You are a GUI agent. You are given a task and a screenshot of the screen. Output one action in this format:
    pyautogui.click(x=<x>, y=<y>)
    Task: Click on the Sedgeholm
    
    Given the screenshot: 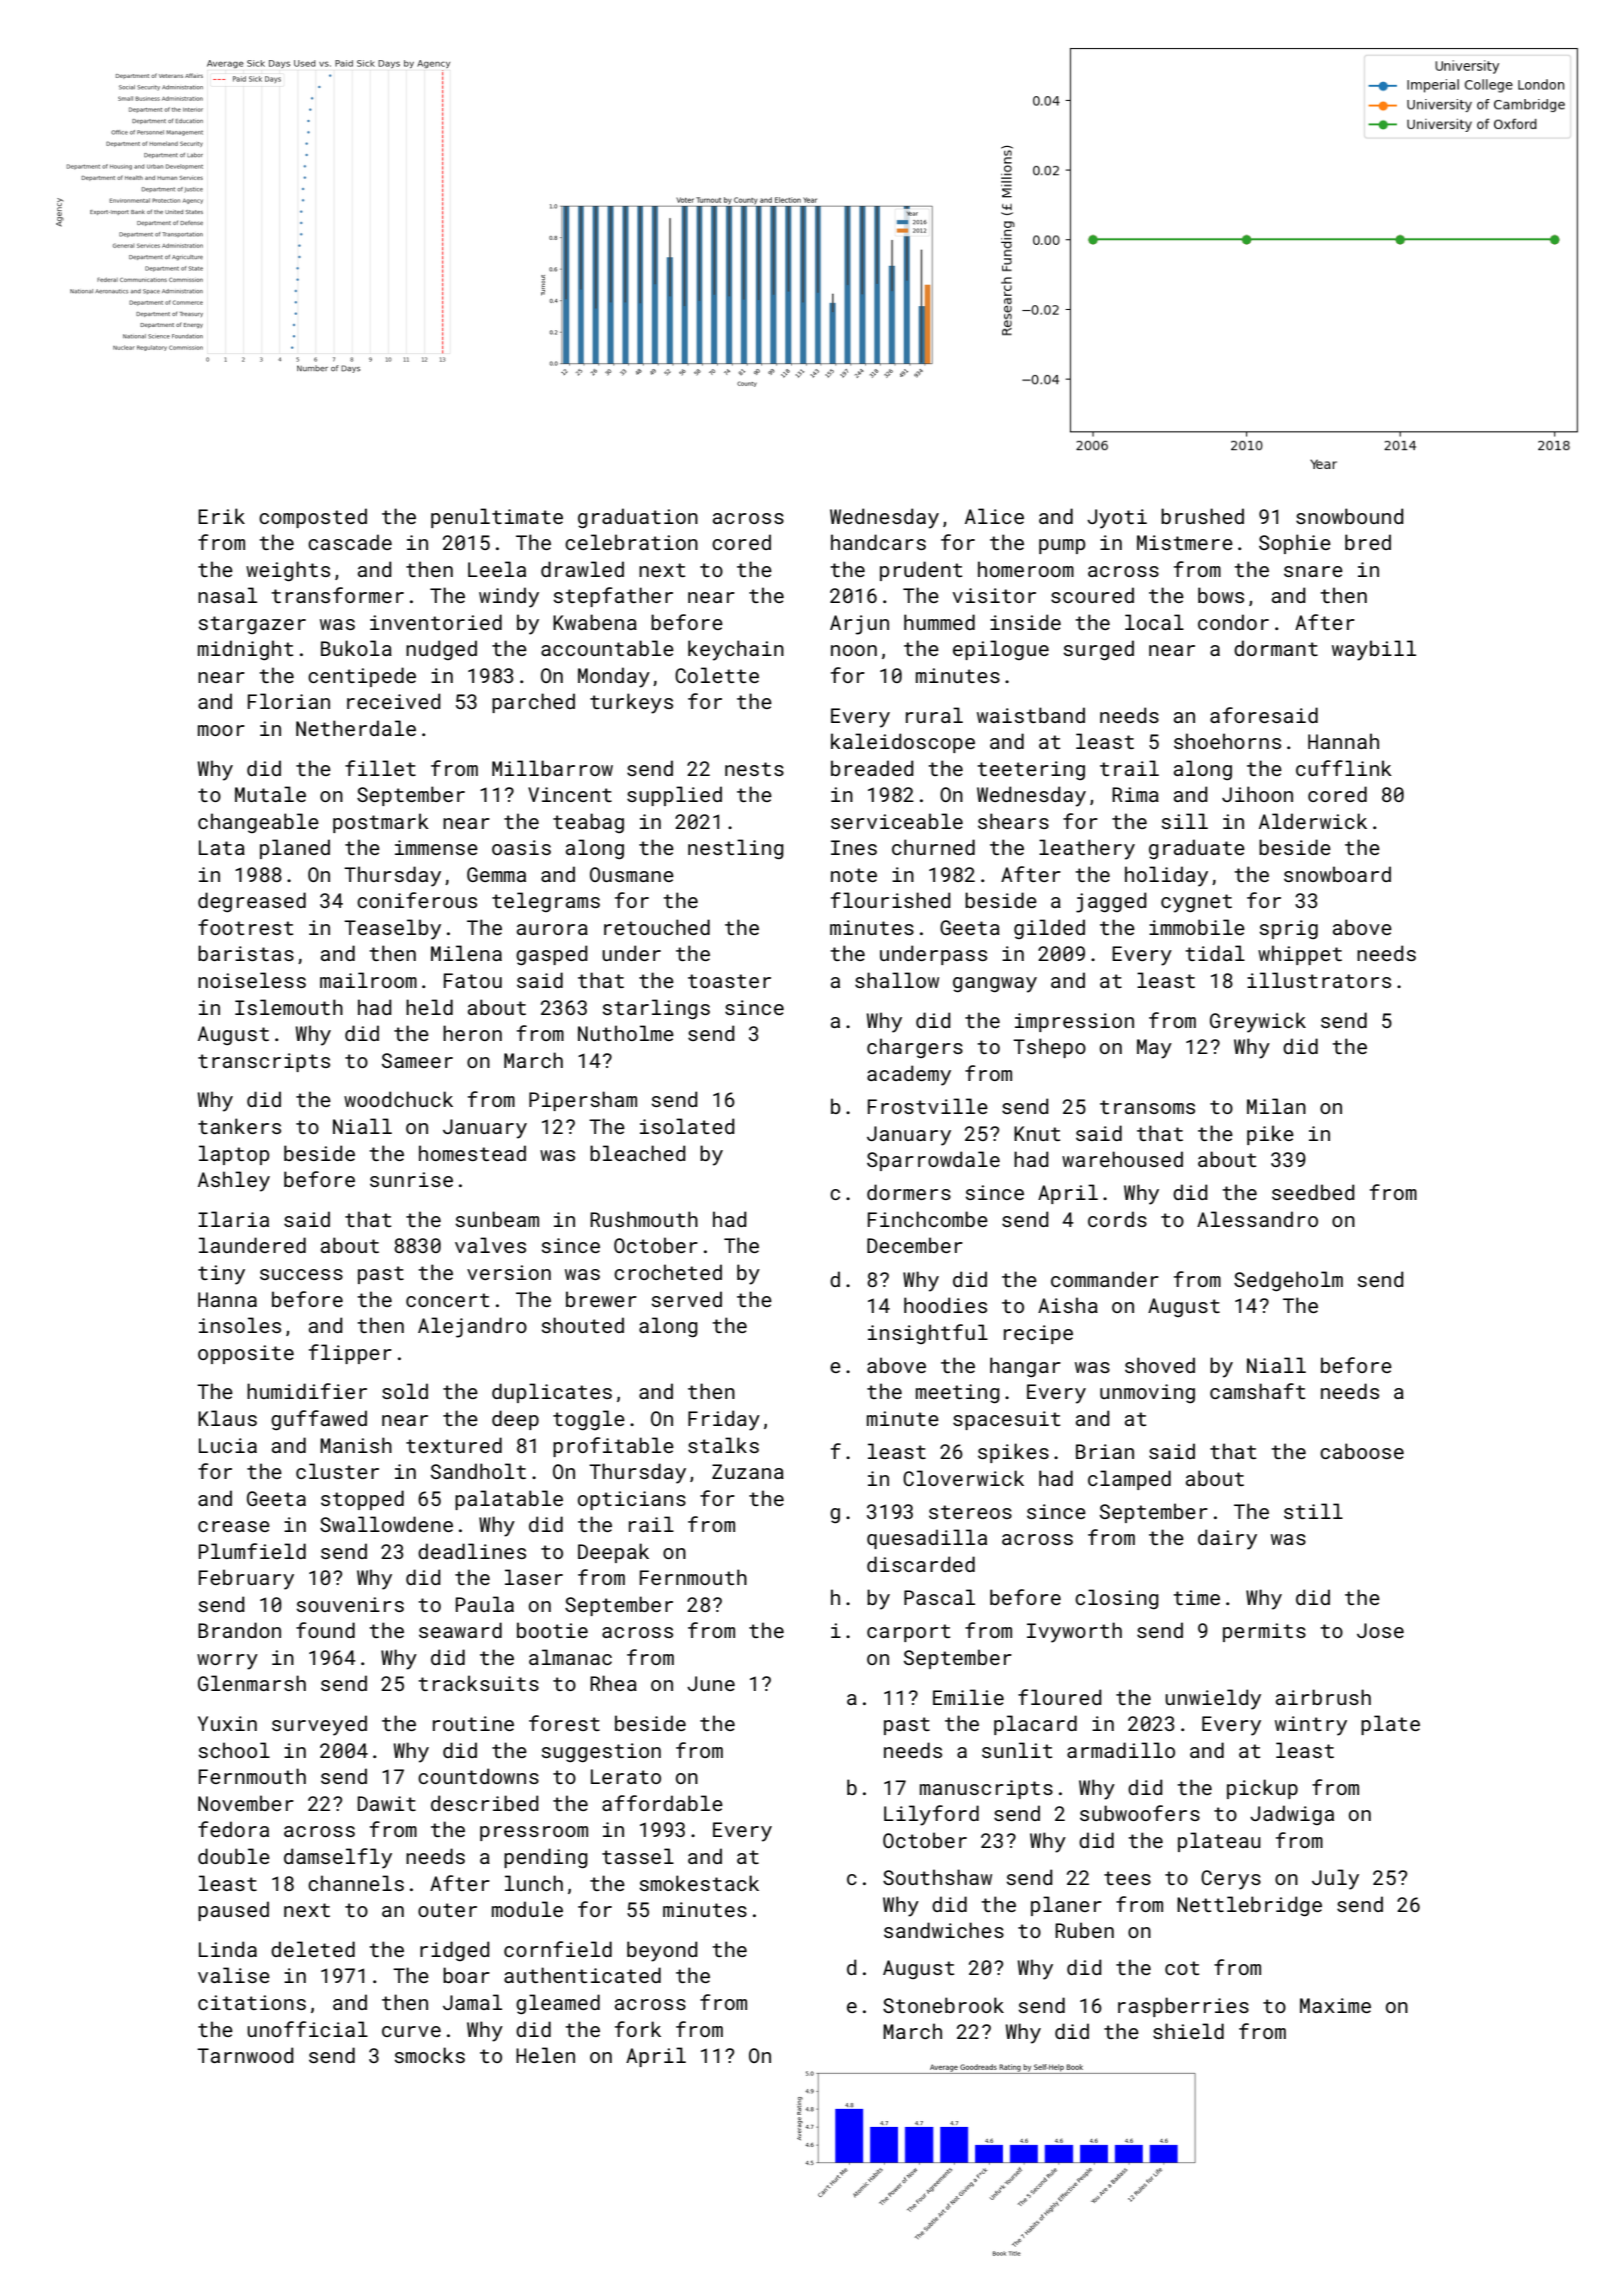 What is the action you would take?
    pyautogui.click(x=1288, y=1281)
